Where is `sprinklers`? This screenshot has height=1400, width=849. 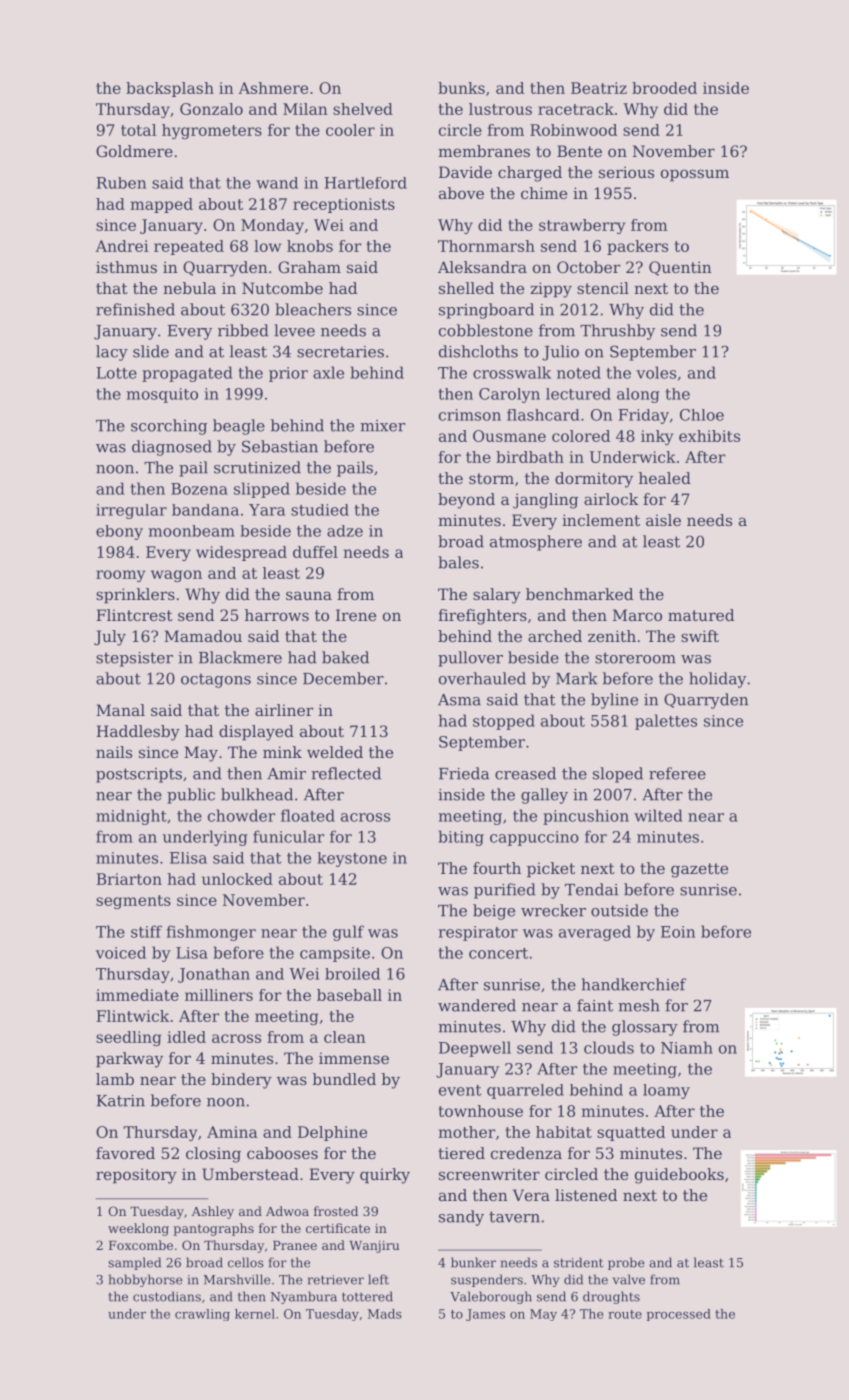 sprinklers is located at coordinates (135, 596).
